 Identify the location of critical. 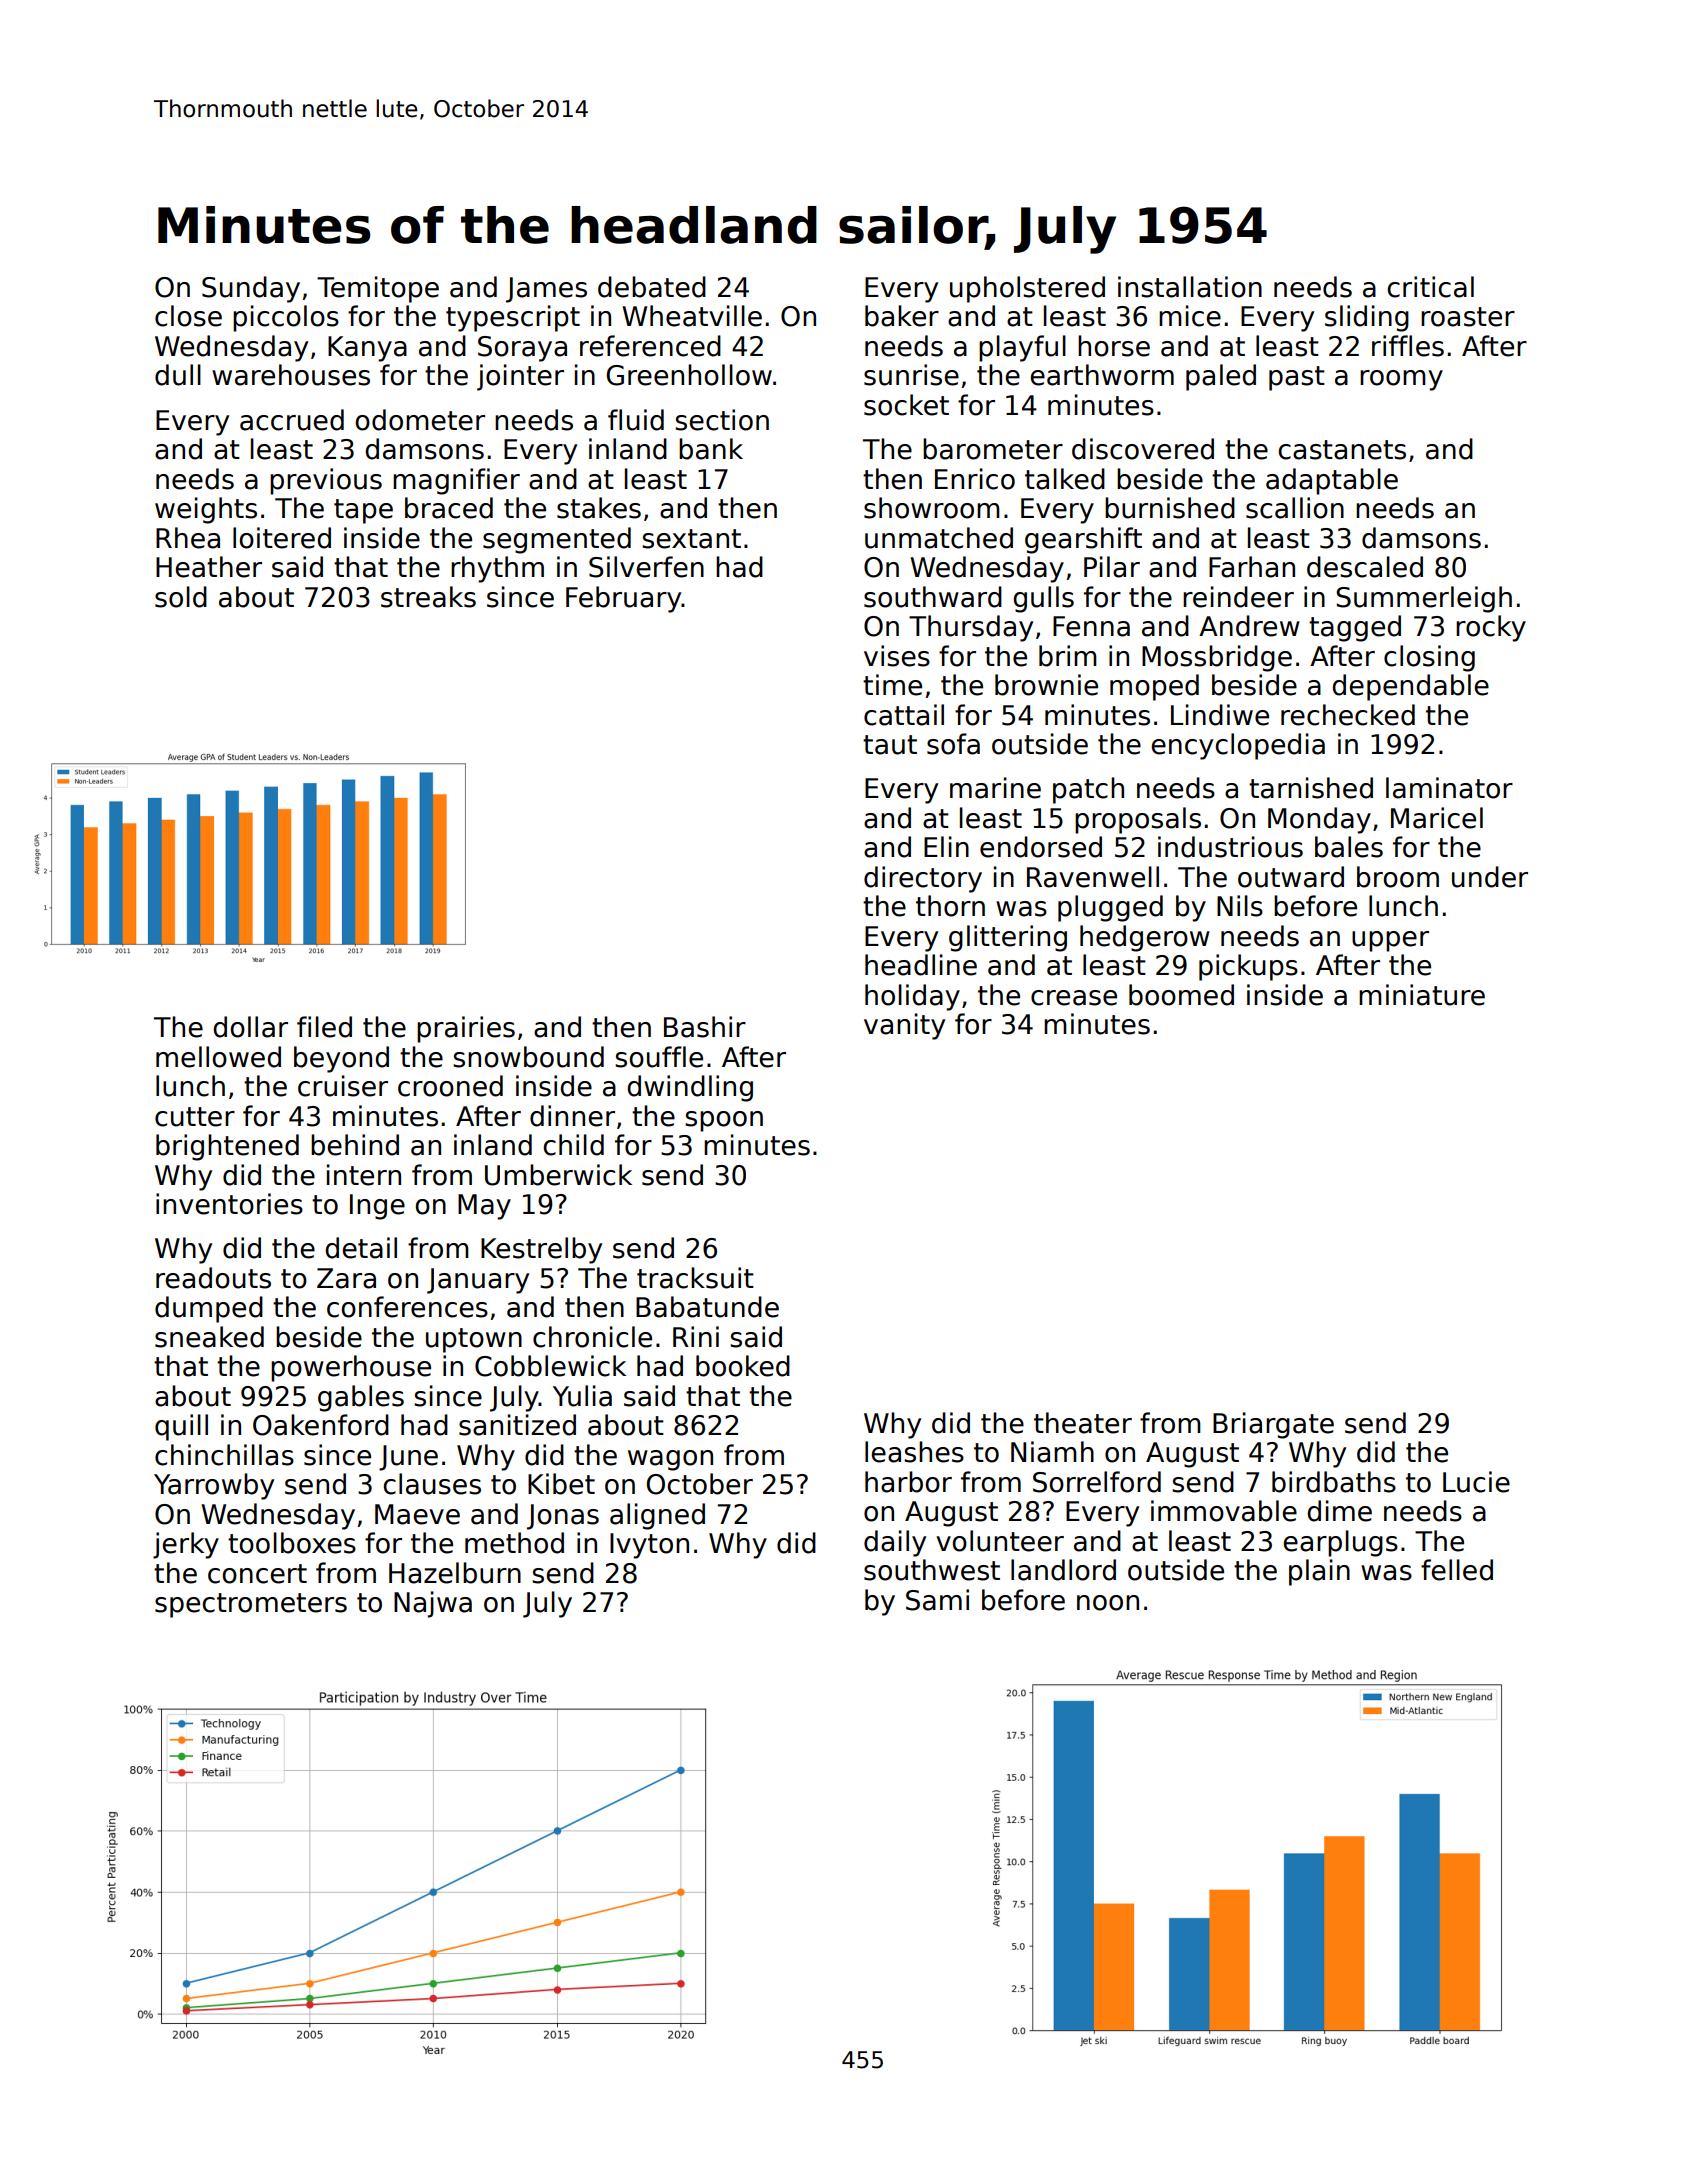
(1430, 287).
